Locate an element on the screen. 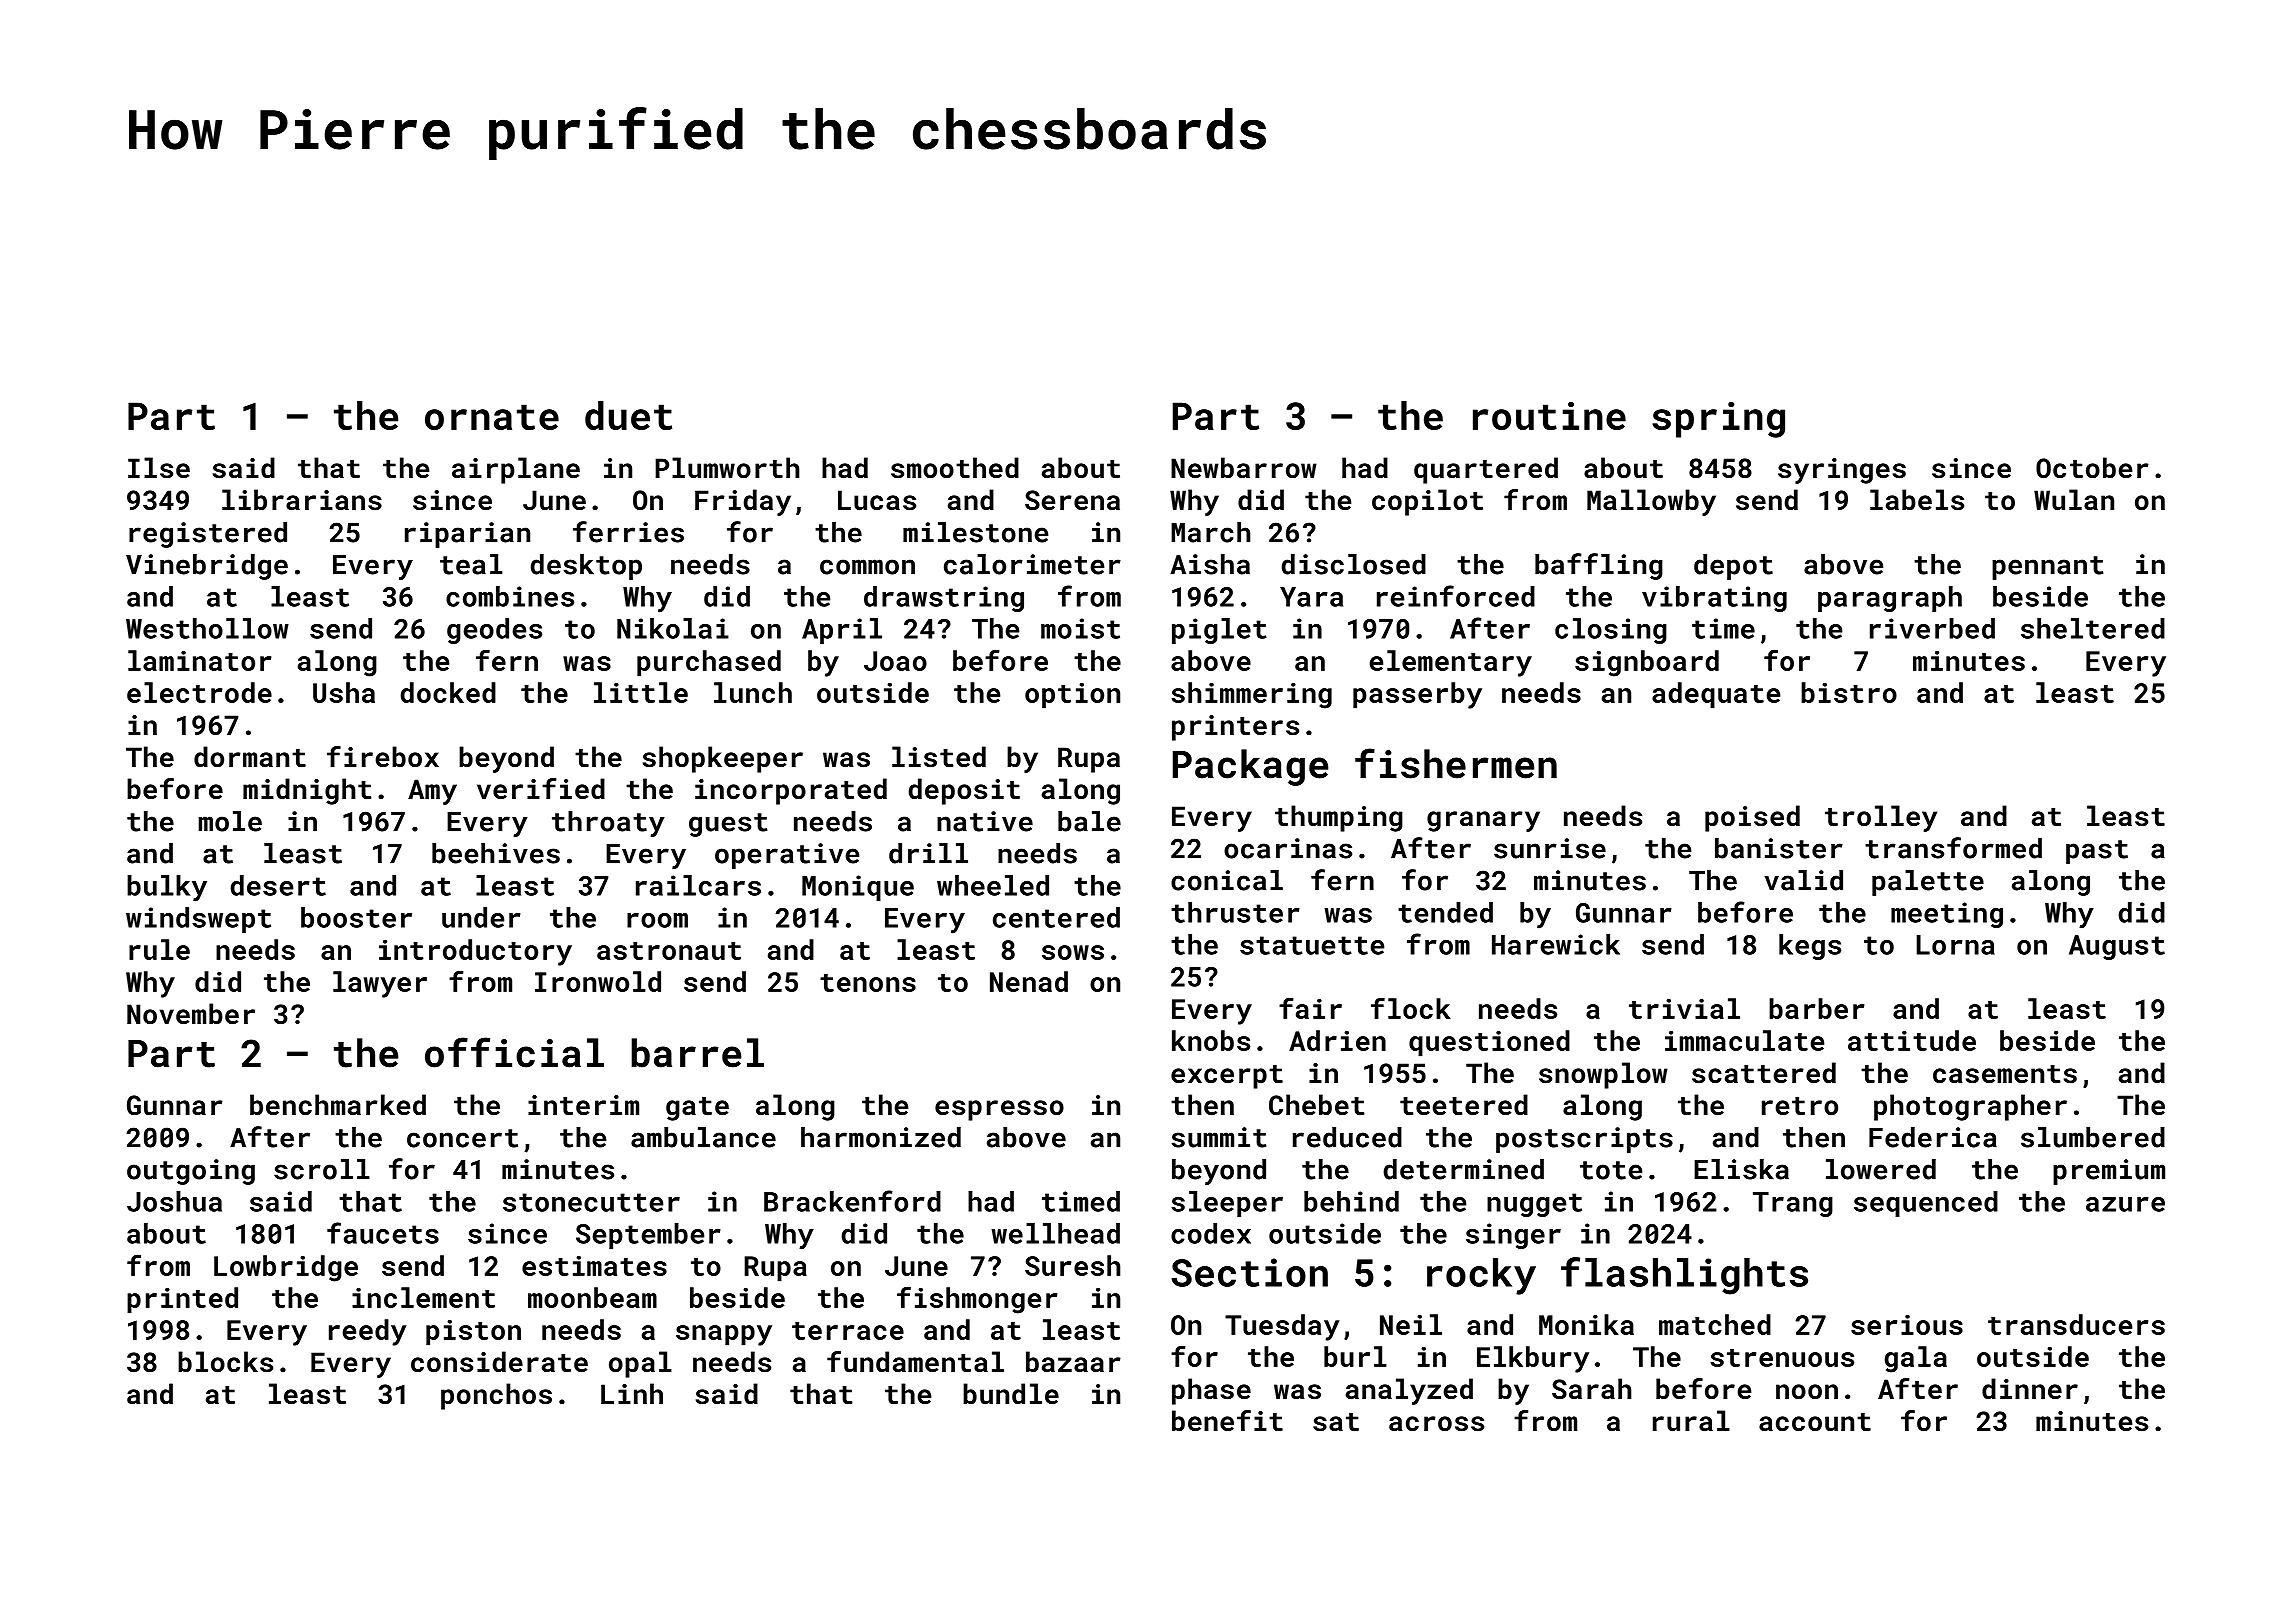  October is located at coordinates (2092, 468).
